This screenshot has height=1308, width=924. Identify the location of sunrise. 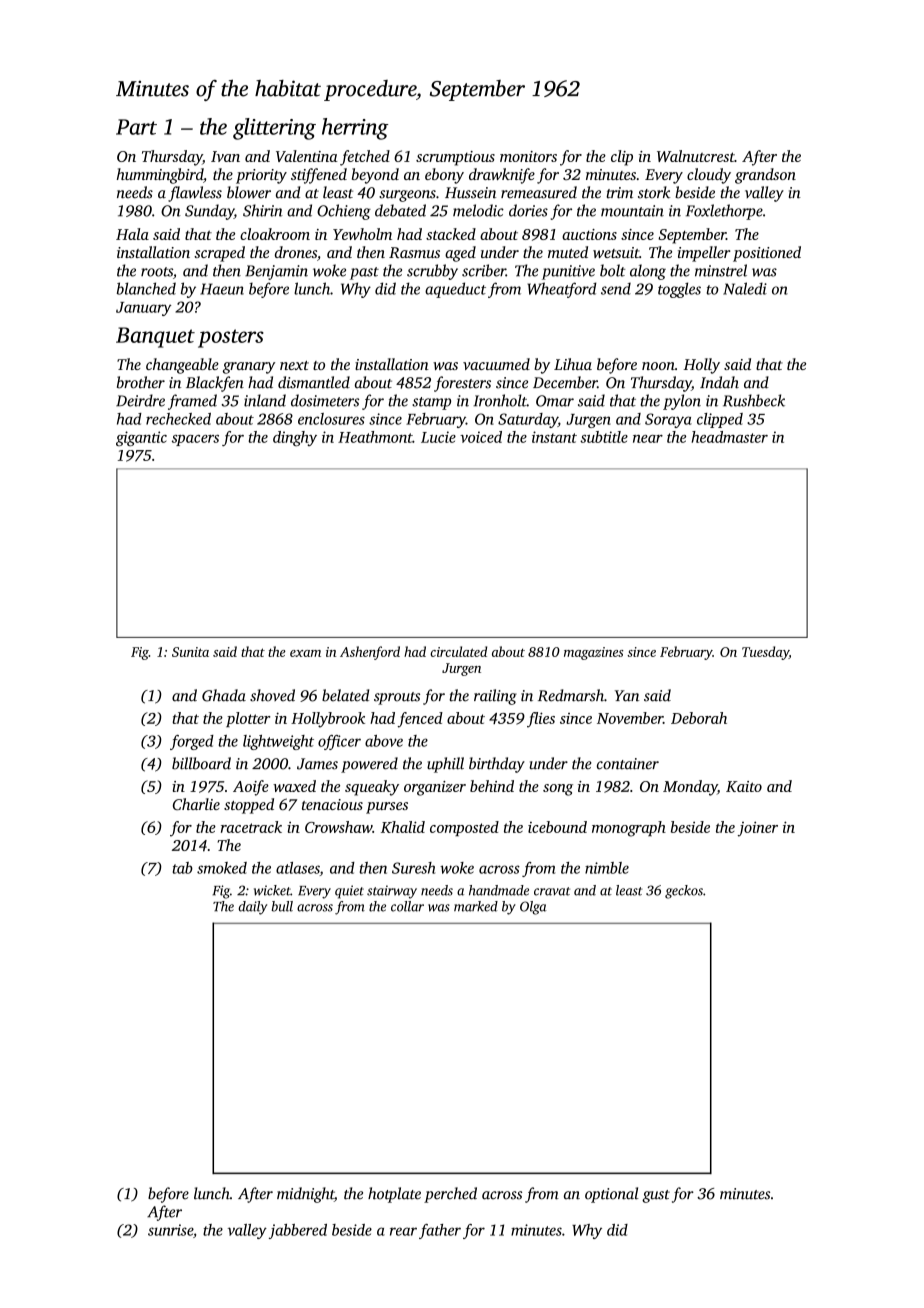
(170, 1230).
